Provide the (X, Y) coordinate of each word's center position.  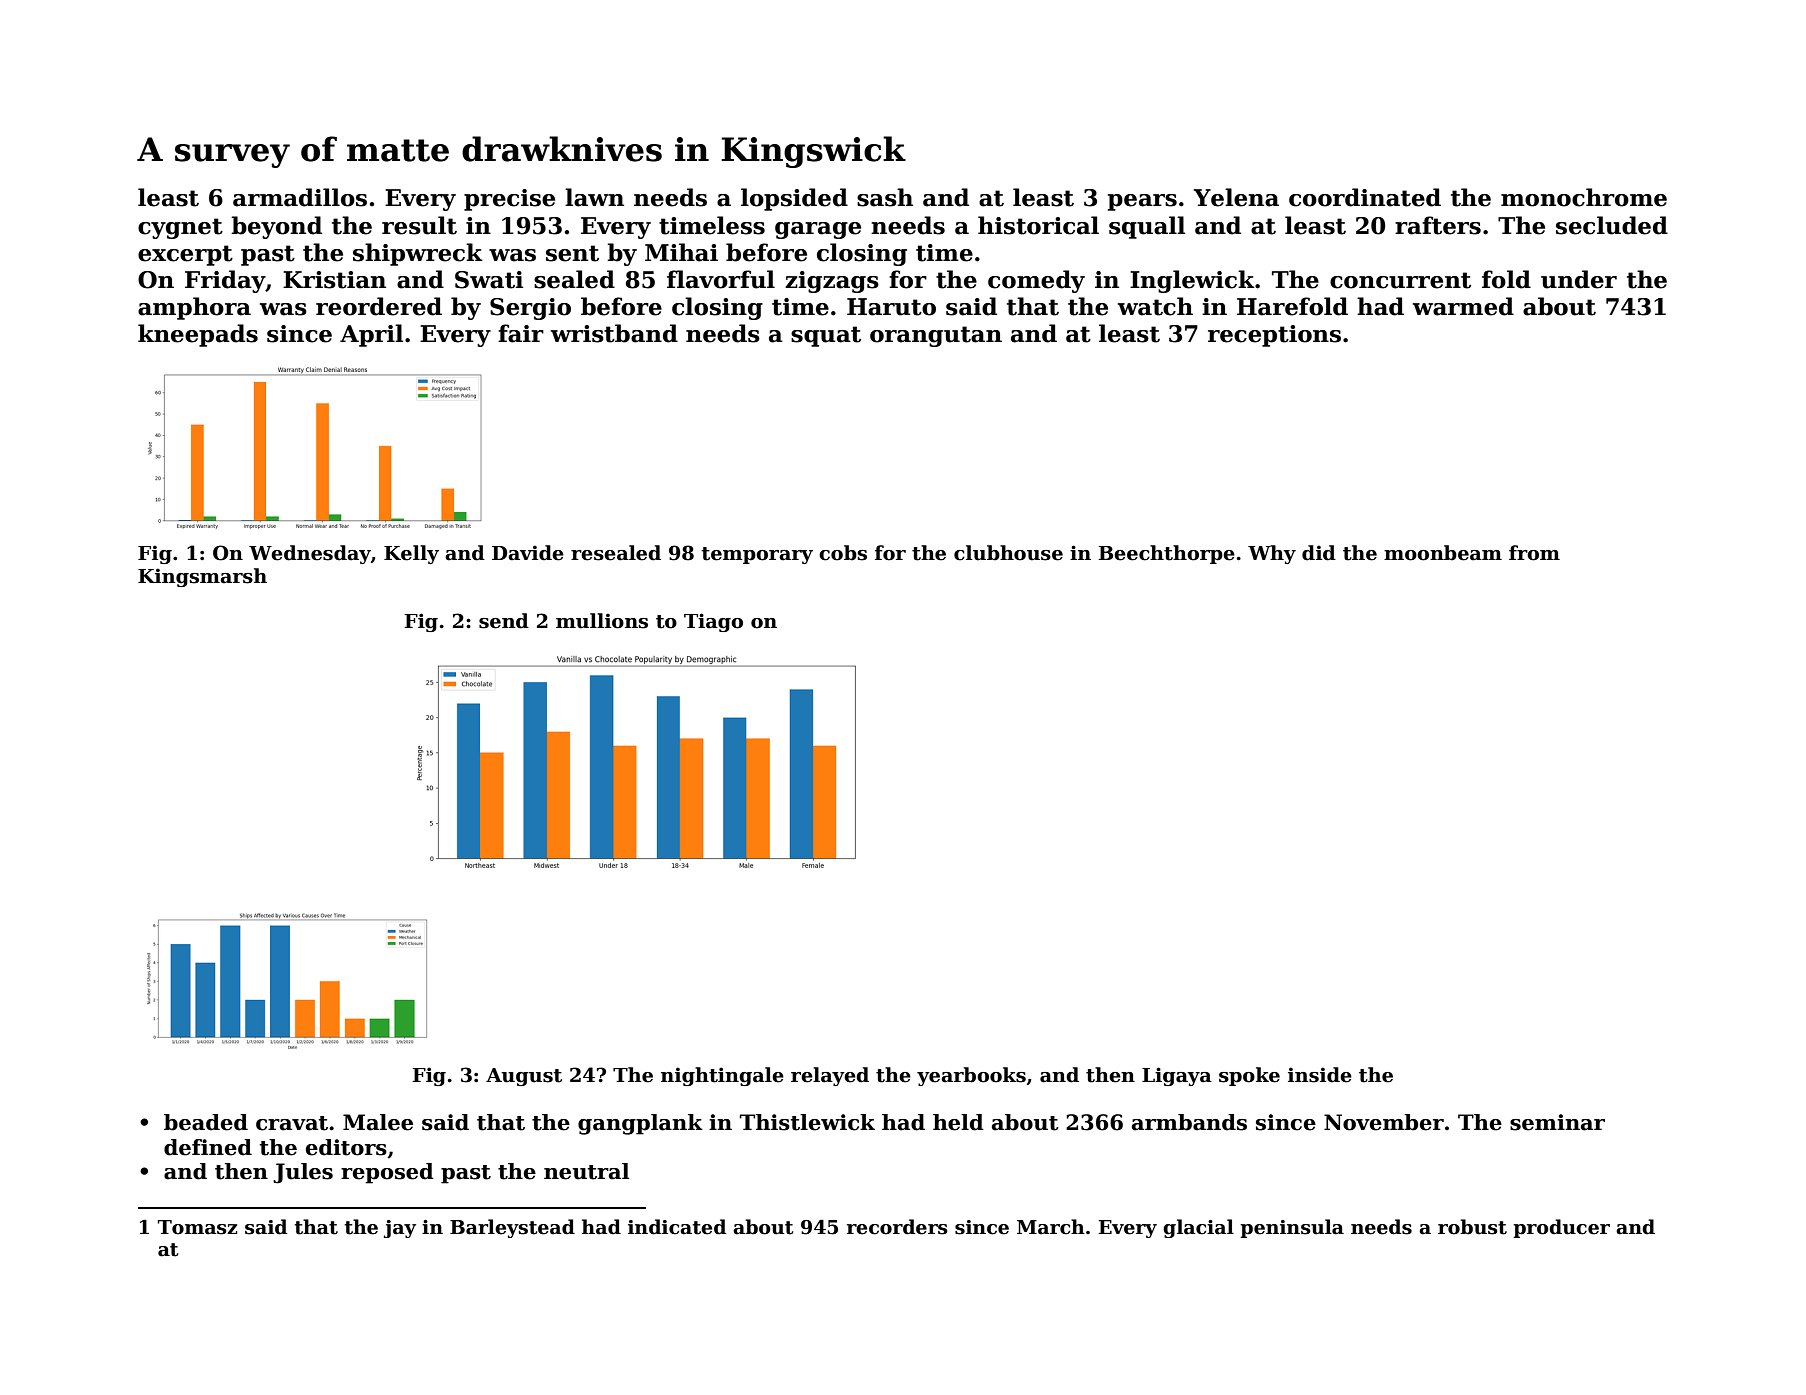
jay (400, 1229)
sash (885, 197)
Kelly (411, 554)
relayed (830, 1076)
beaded (206, 1122)
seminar (1557, 1122)
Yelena (1236, 197)
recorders (897, 1227)
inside (1320, 1075)
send (504, 621)
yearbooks (971, 1076)
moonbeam (1443, 553)
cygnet (180, 228)
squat (826, 336)
